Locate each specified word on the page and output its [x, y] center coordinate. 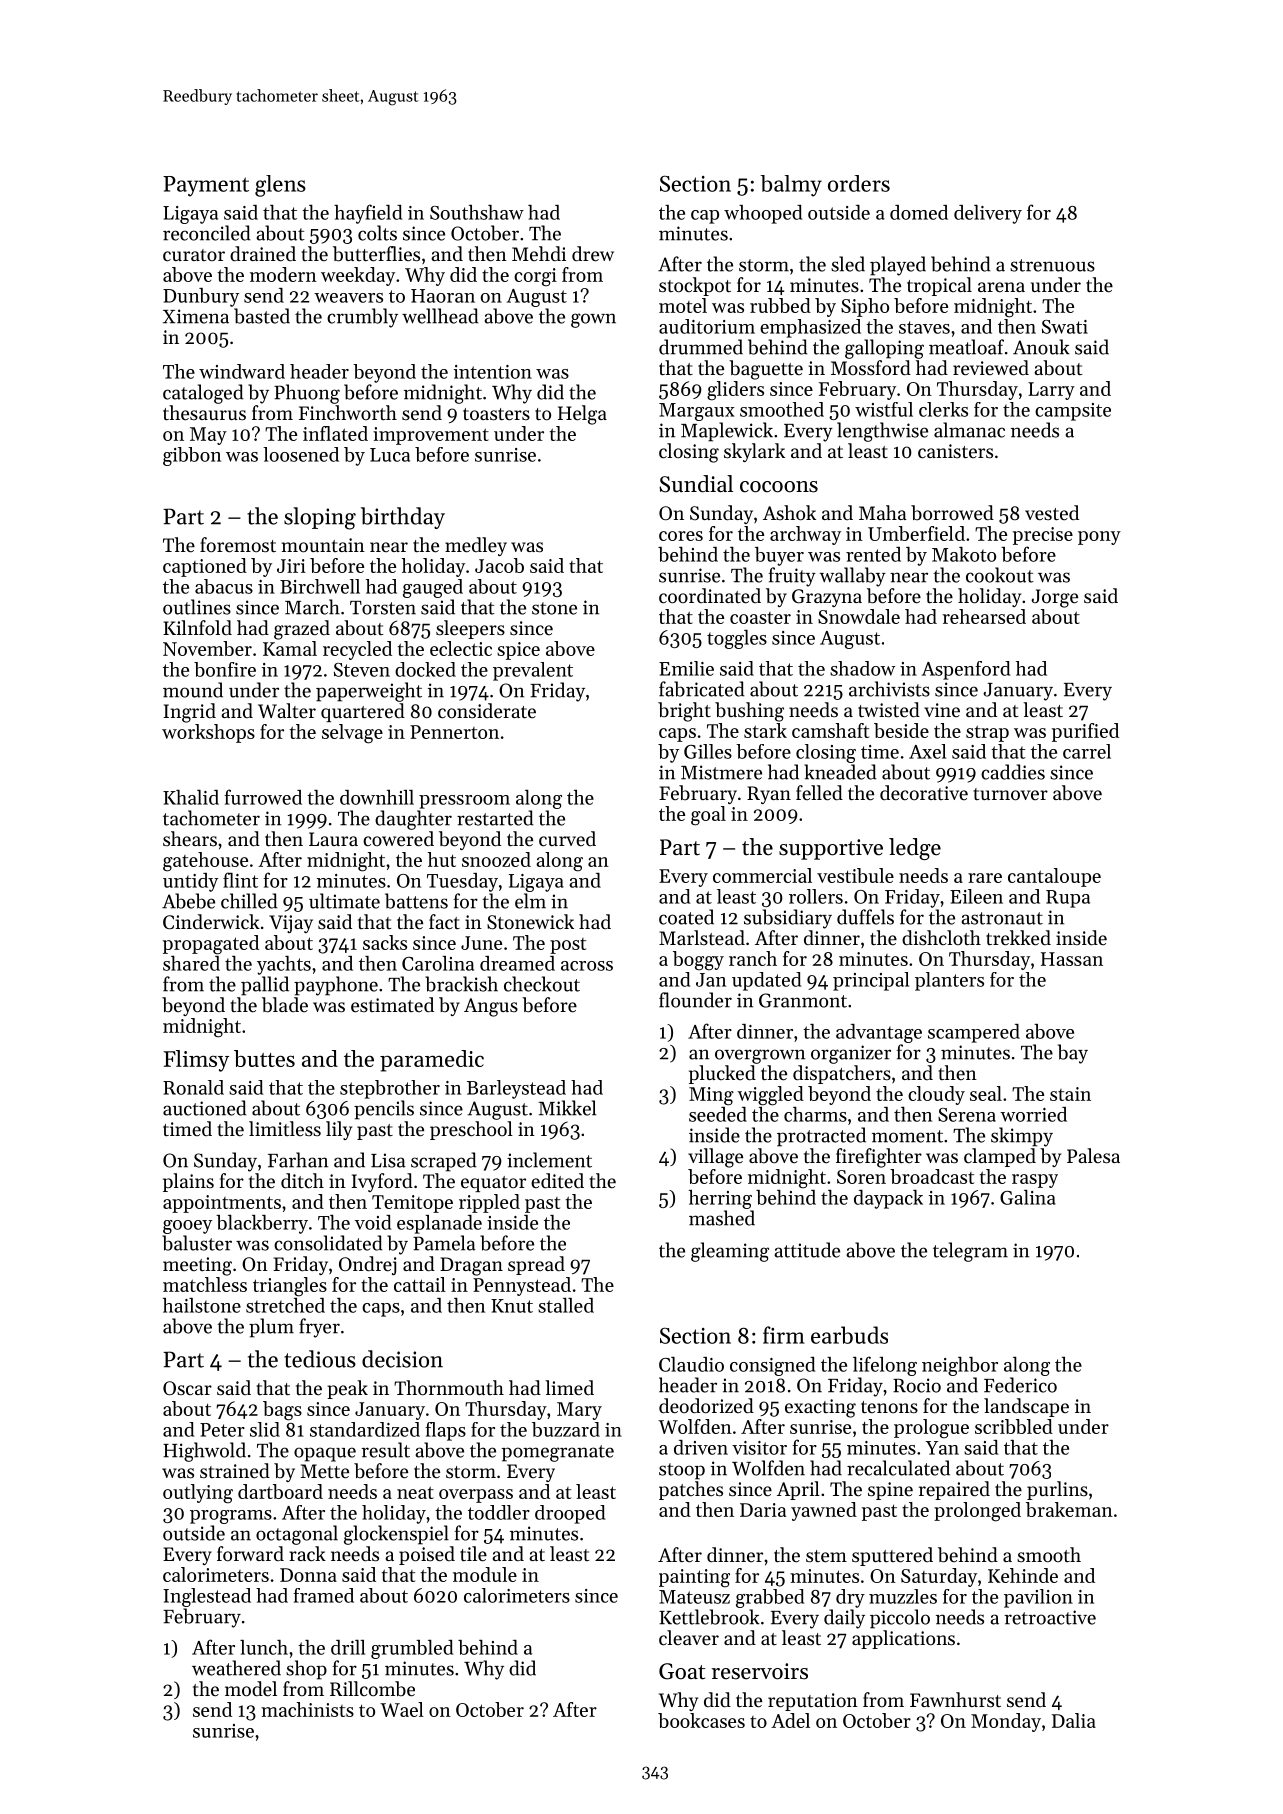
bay [1073, 1054]
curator [194, 255]
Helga [582, 415]
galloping [884, 349]
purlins [1057, 1490]
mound [193, 690]
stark [765, 730]
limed [569, 1388]
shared [191, 963]
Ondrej [367, 1265]
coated [686, 917]
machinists [307, 1709]
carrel [1087, 751]
